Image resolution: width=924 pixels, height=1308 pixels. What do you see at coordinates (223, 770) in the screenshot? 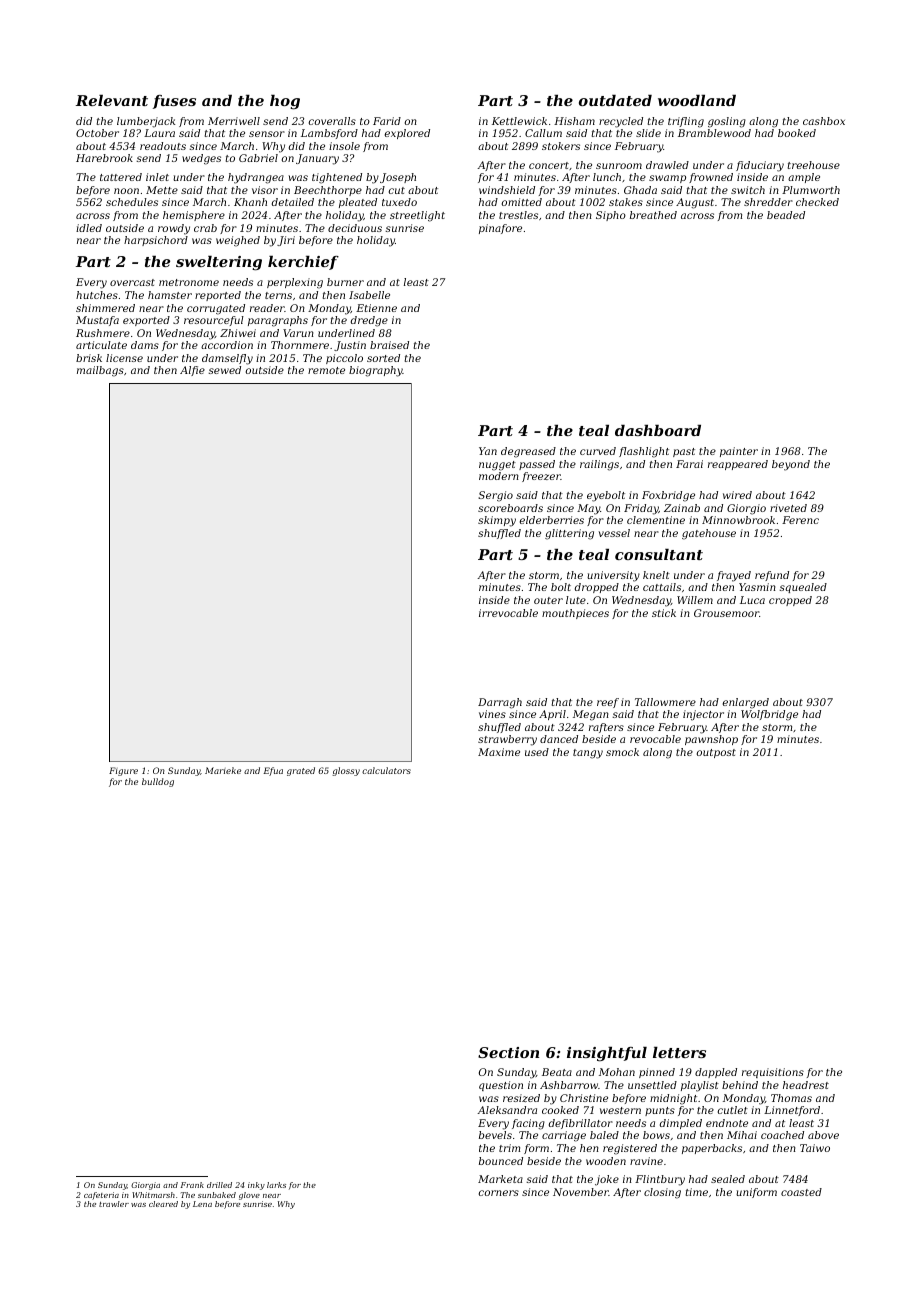
I see `Marieke` at bounding box center [223, 770].
